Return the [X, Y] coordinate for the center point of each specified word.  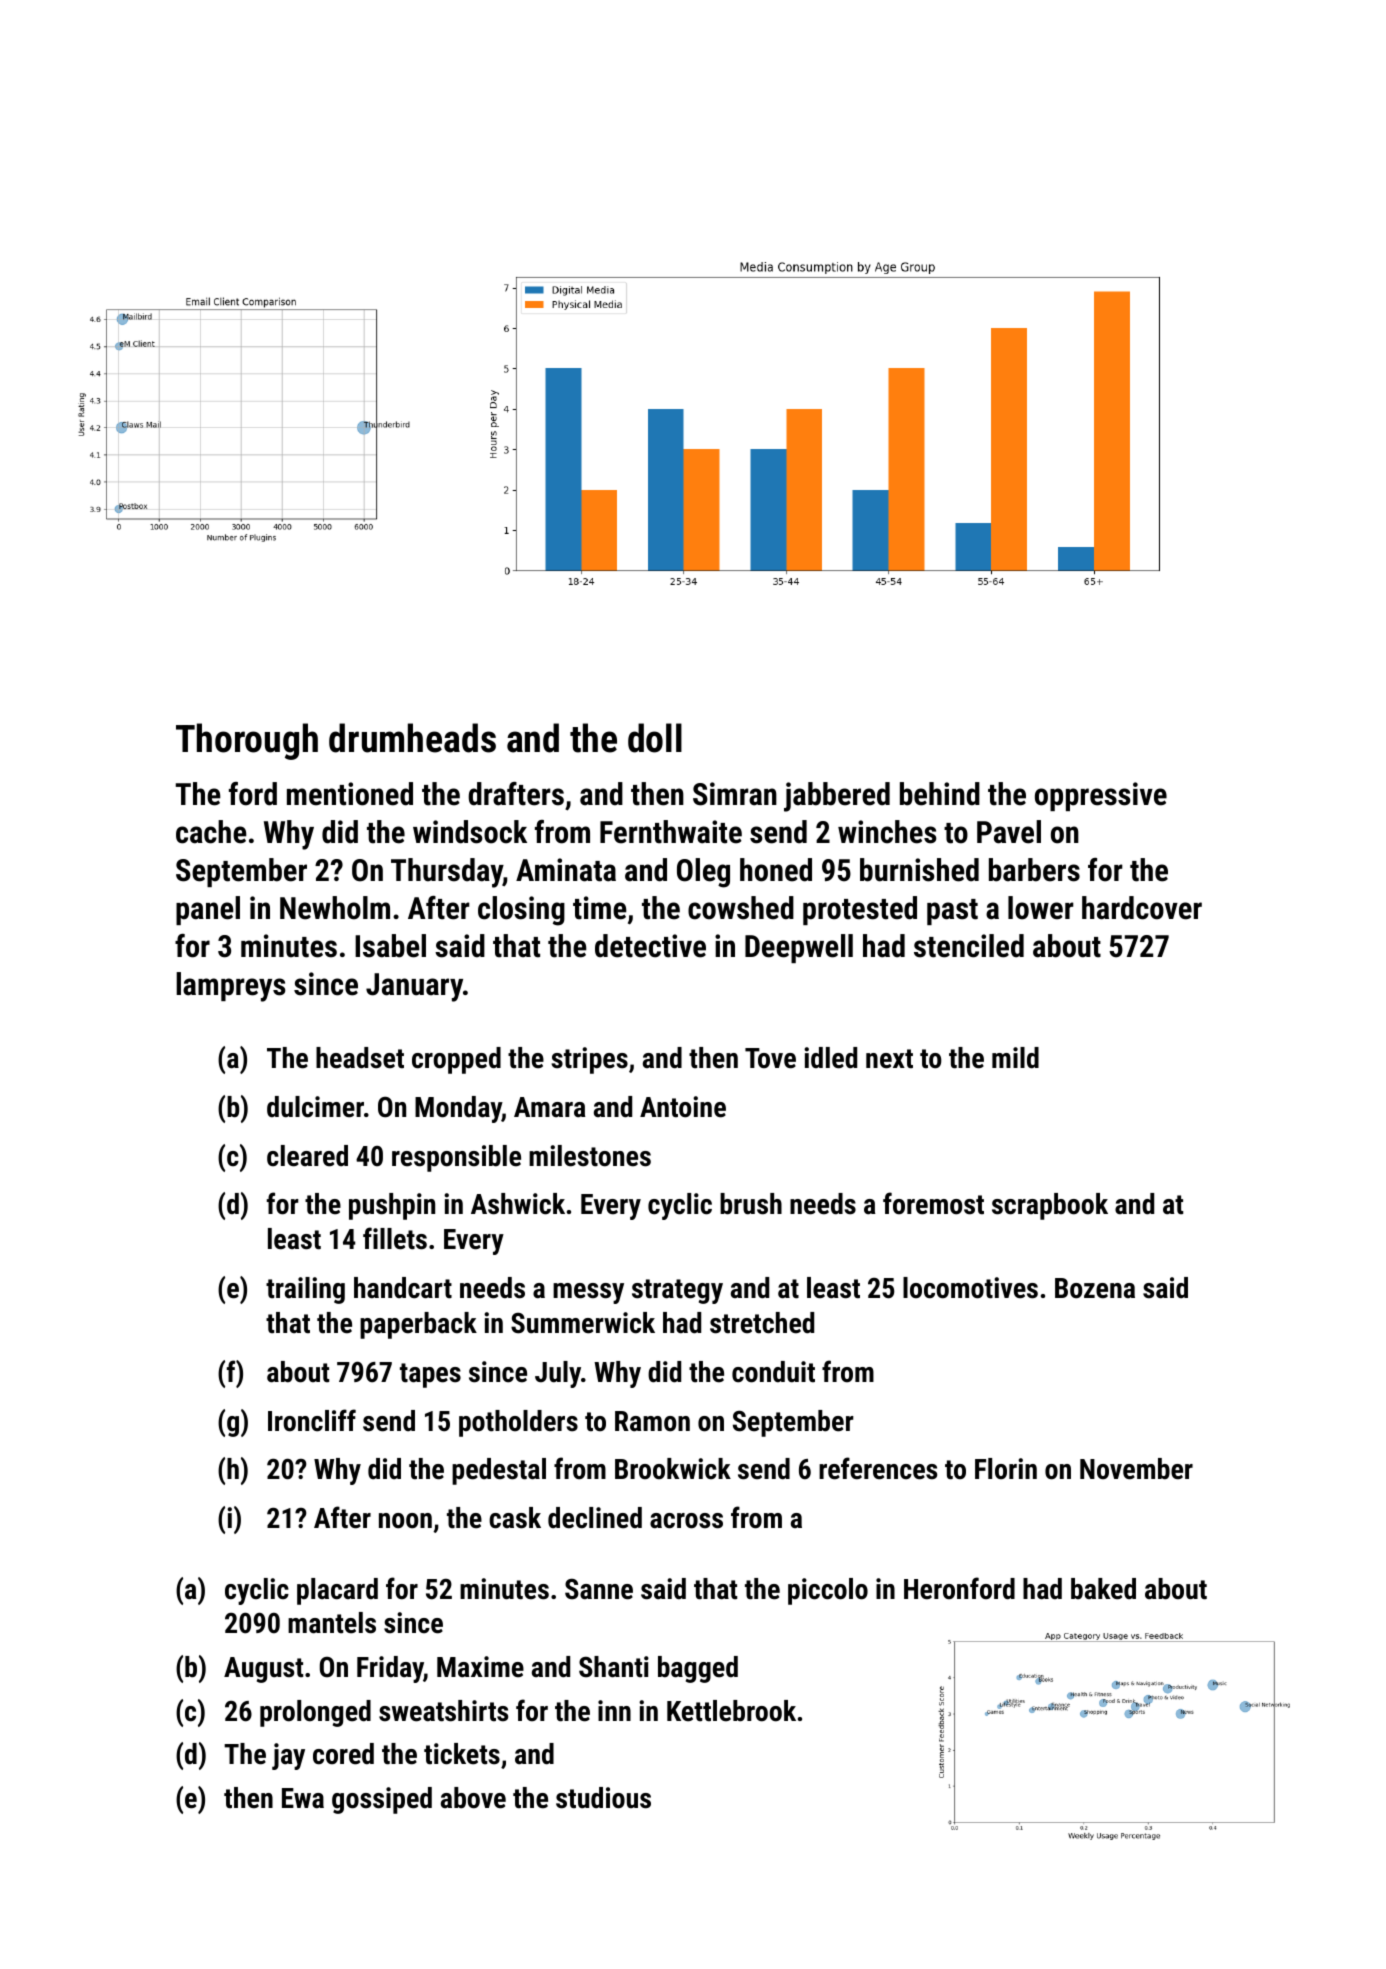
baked [1103, 1589]
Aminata [566, 870]
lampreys [231, 987]
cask [515, 1518]
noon [405, 1521]
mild [1015, 1058]
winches [887, 832]
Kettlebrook [731, 1711]
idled [830, 1058]
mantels [332, 1623]
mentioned [350, 794]
